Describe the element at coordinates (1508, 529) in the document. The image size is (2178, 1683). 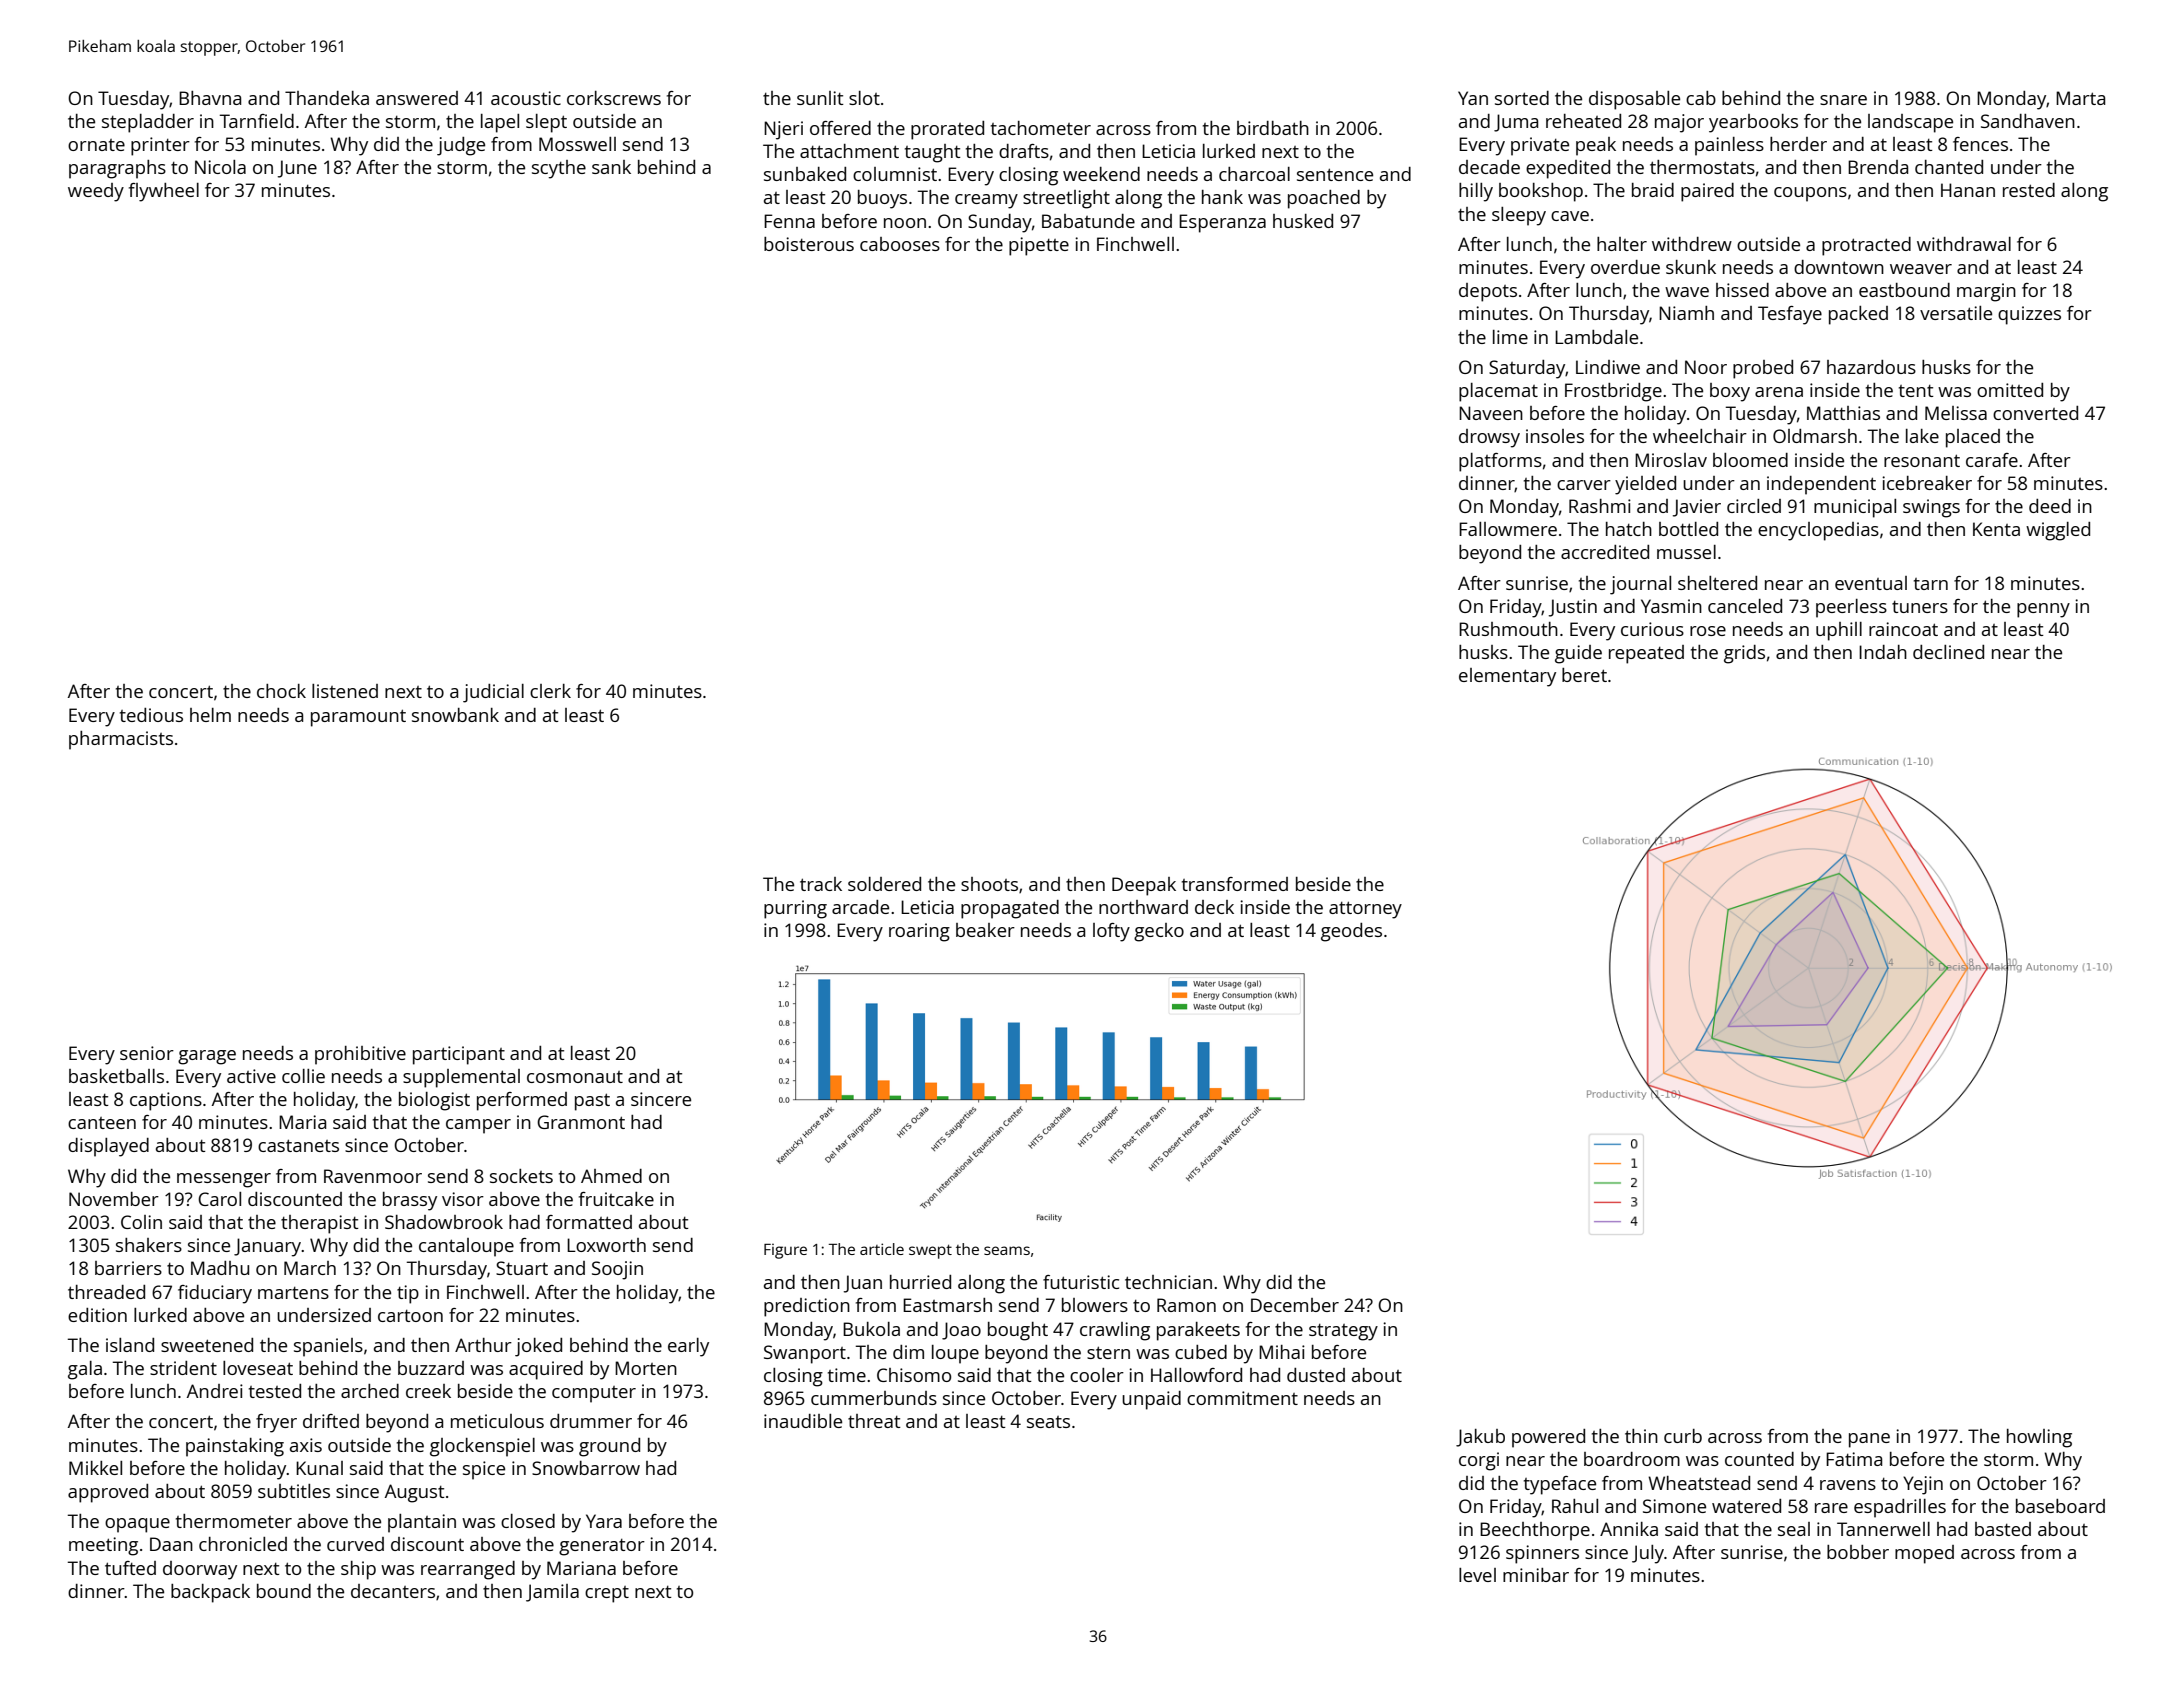
I see `Fallowmere` at that location.
